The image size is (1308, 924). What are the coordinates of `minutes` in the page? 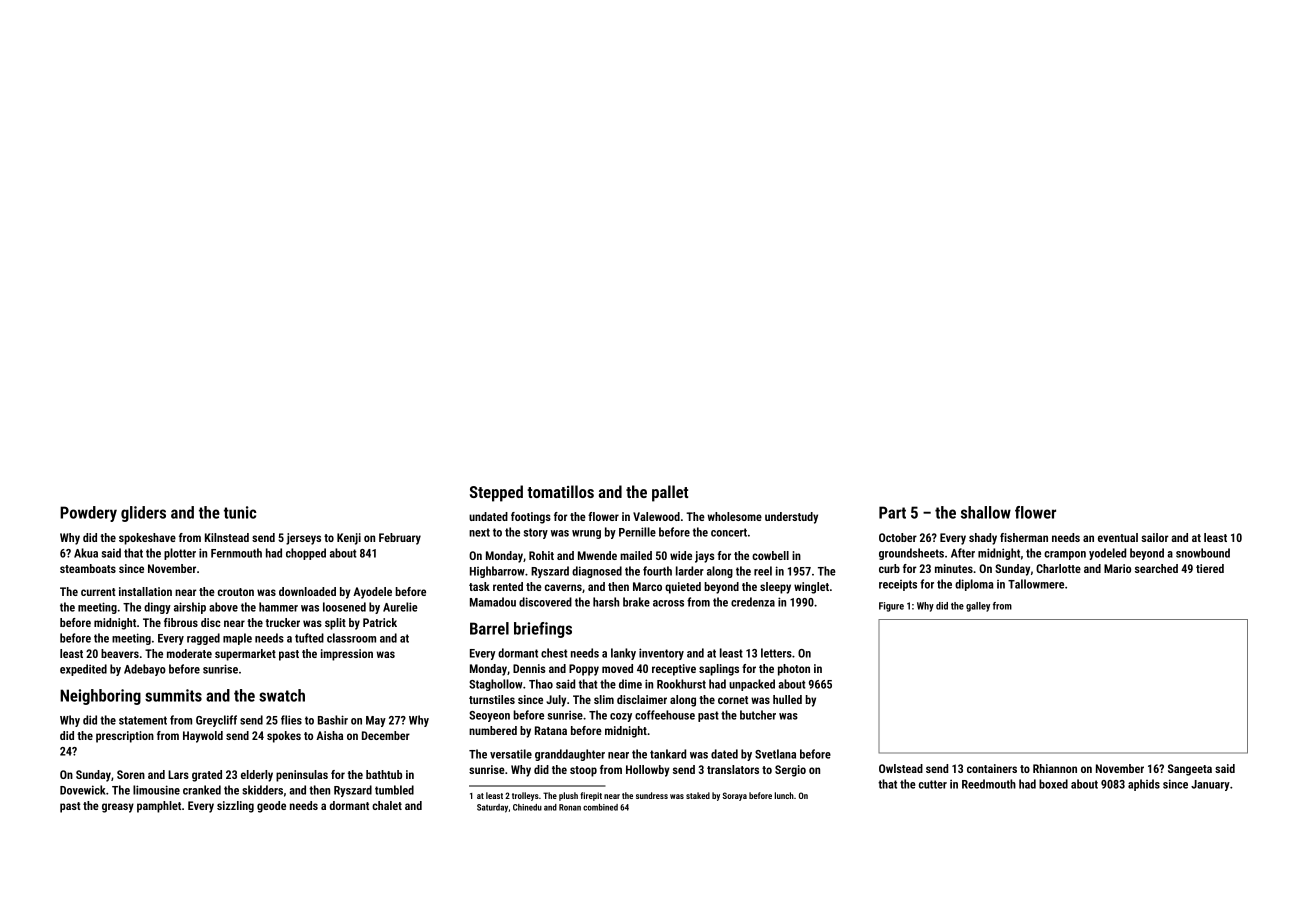 It's located at (954, 568).
